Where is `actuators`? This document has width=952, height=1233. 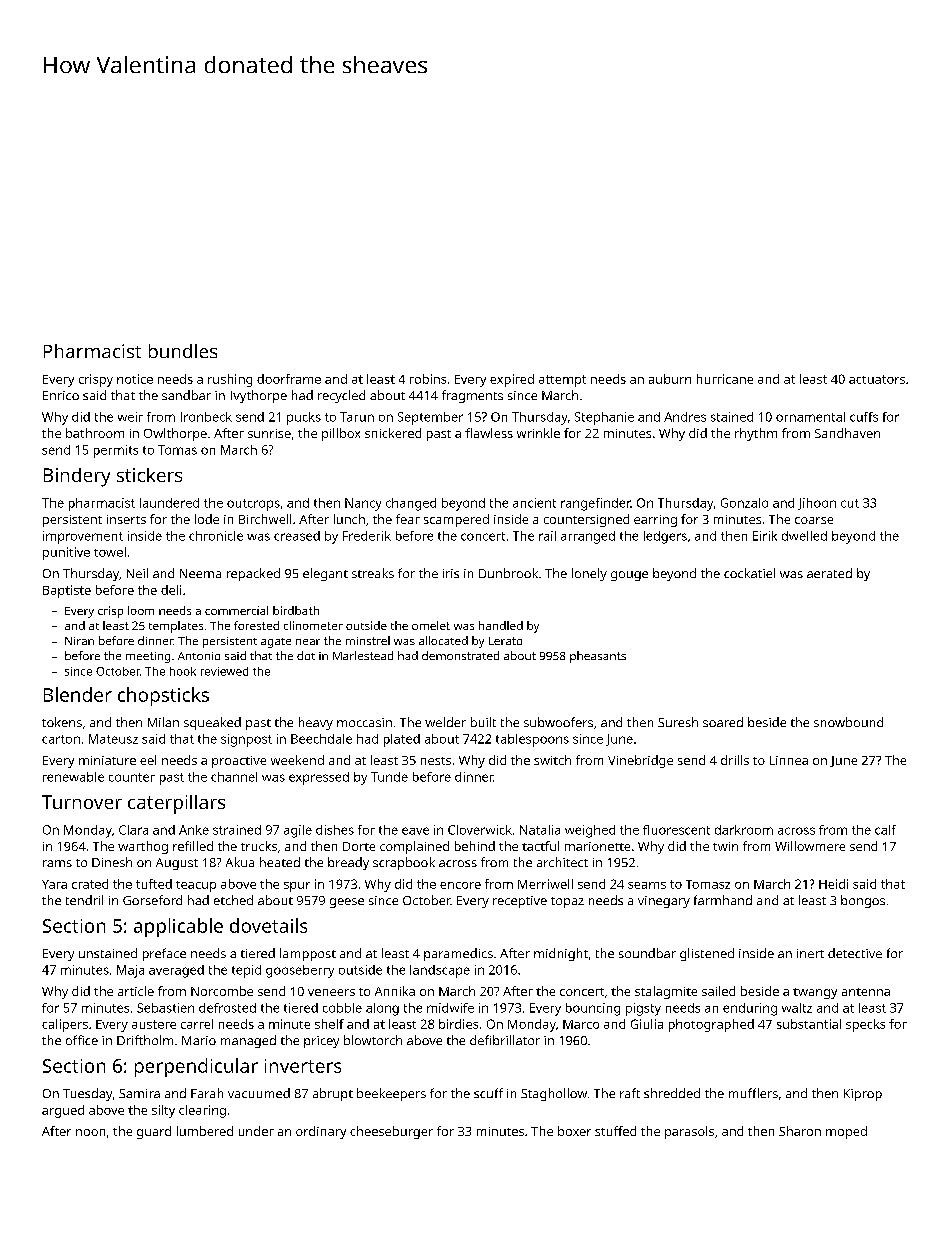 actuators is located at coordinates (877, 379).
